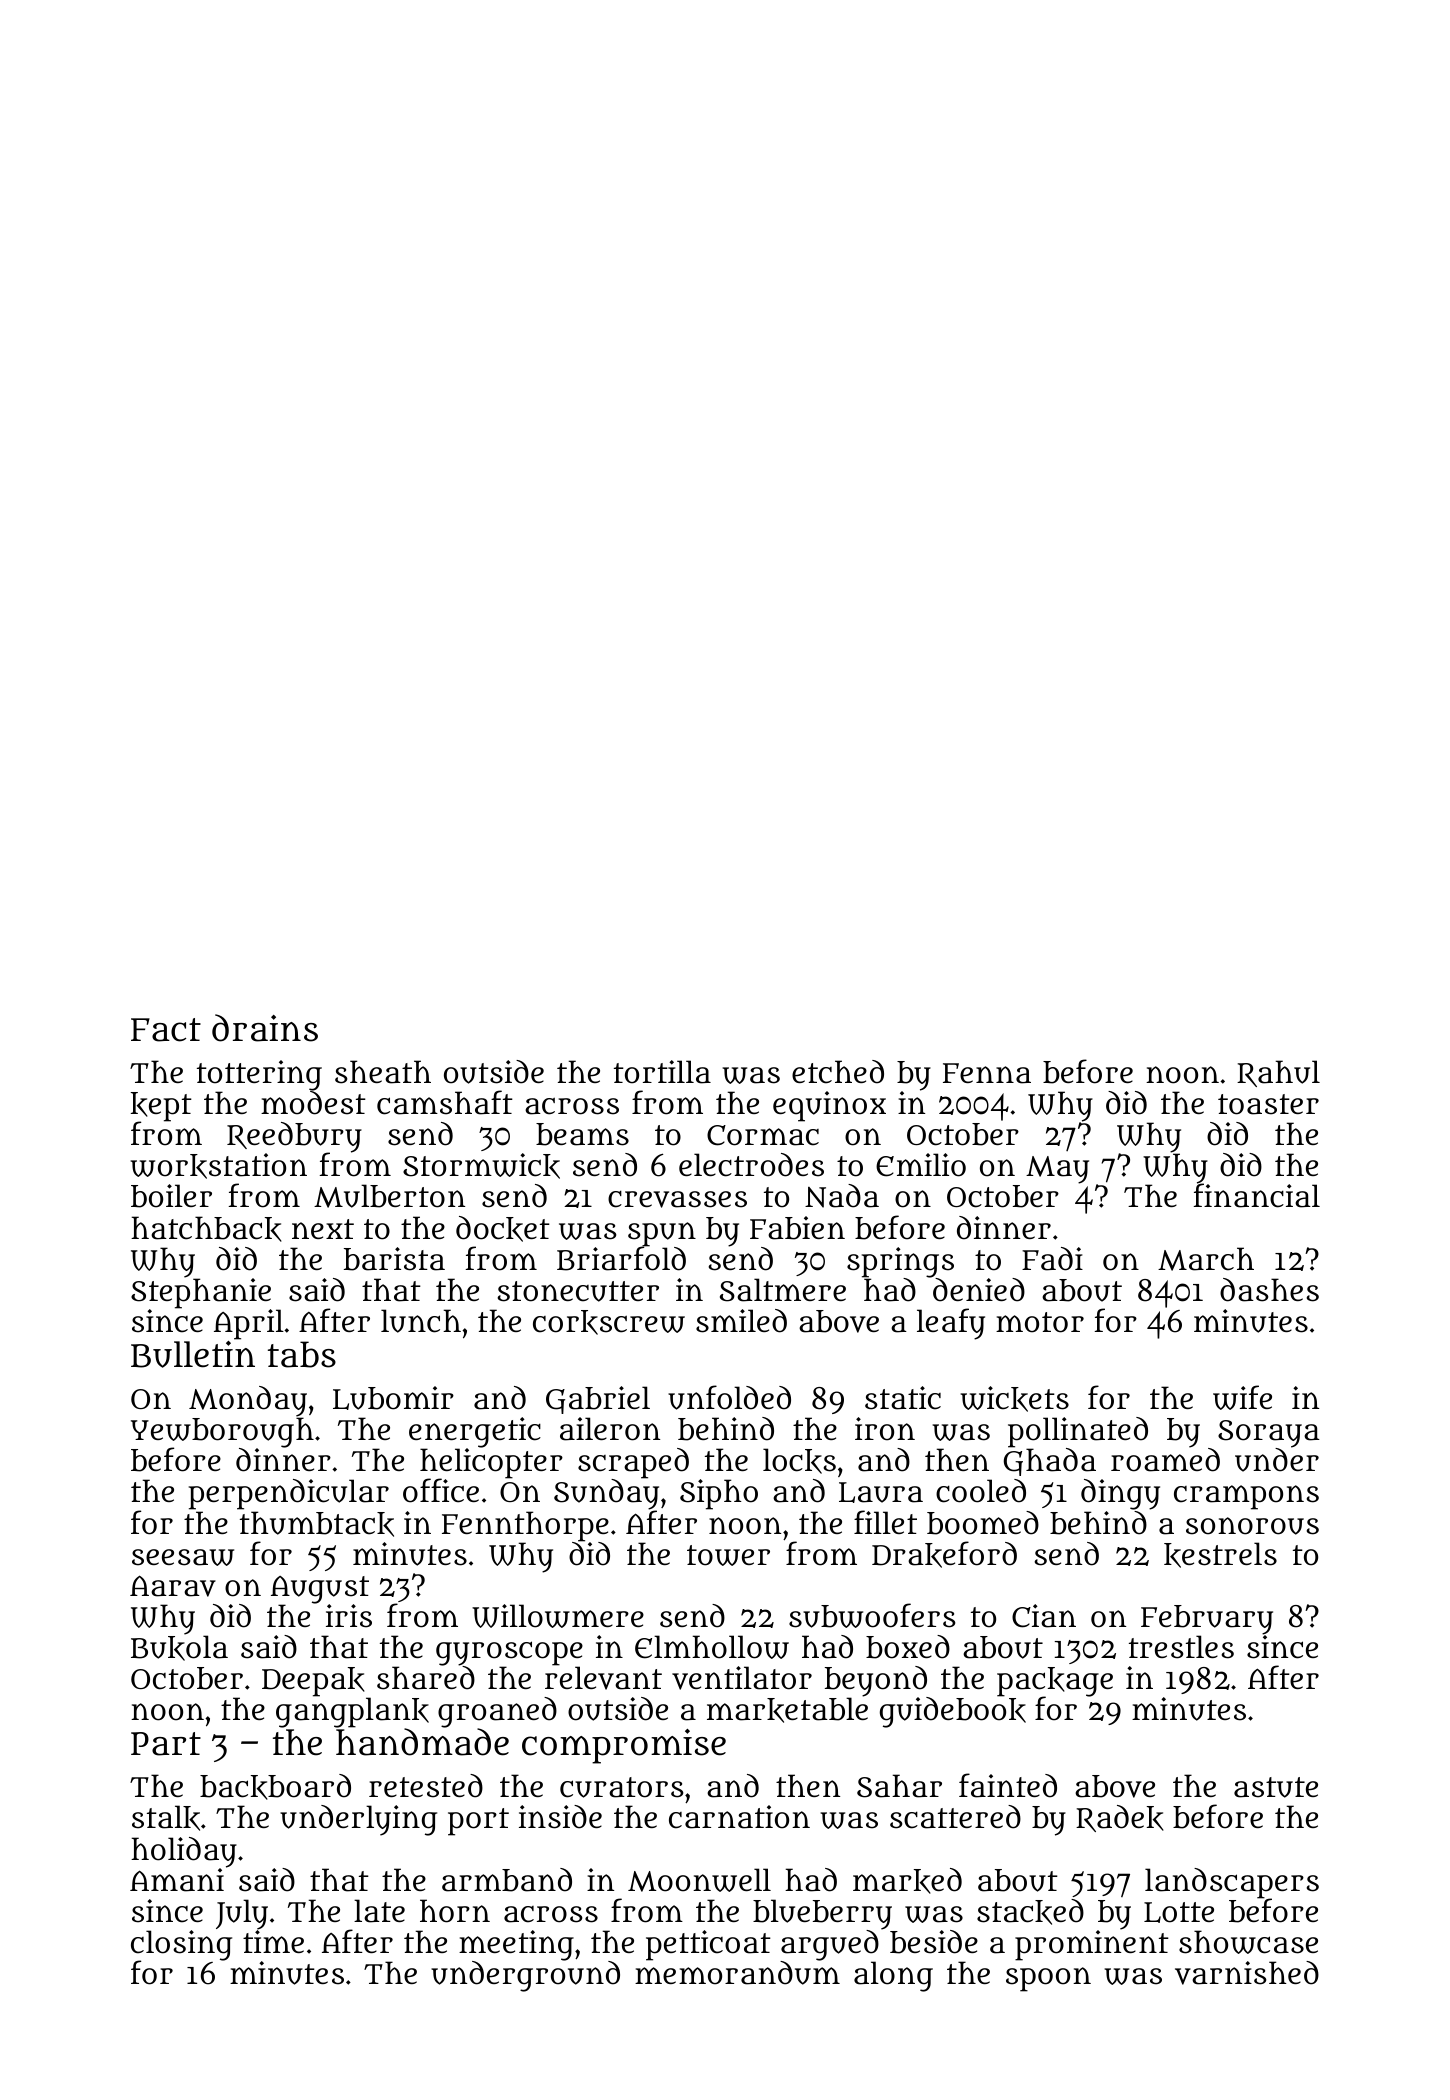  I want to click on Fenna, so click(987, 1073).
